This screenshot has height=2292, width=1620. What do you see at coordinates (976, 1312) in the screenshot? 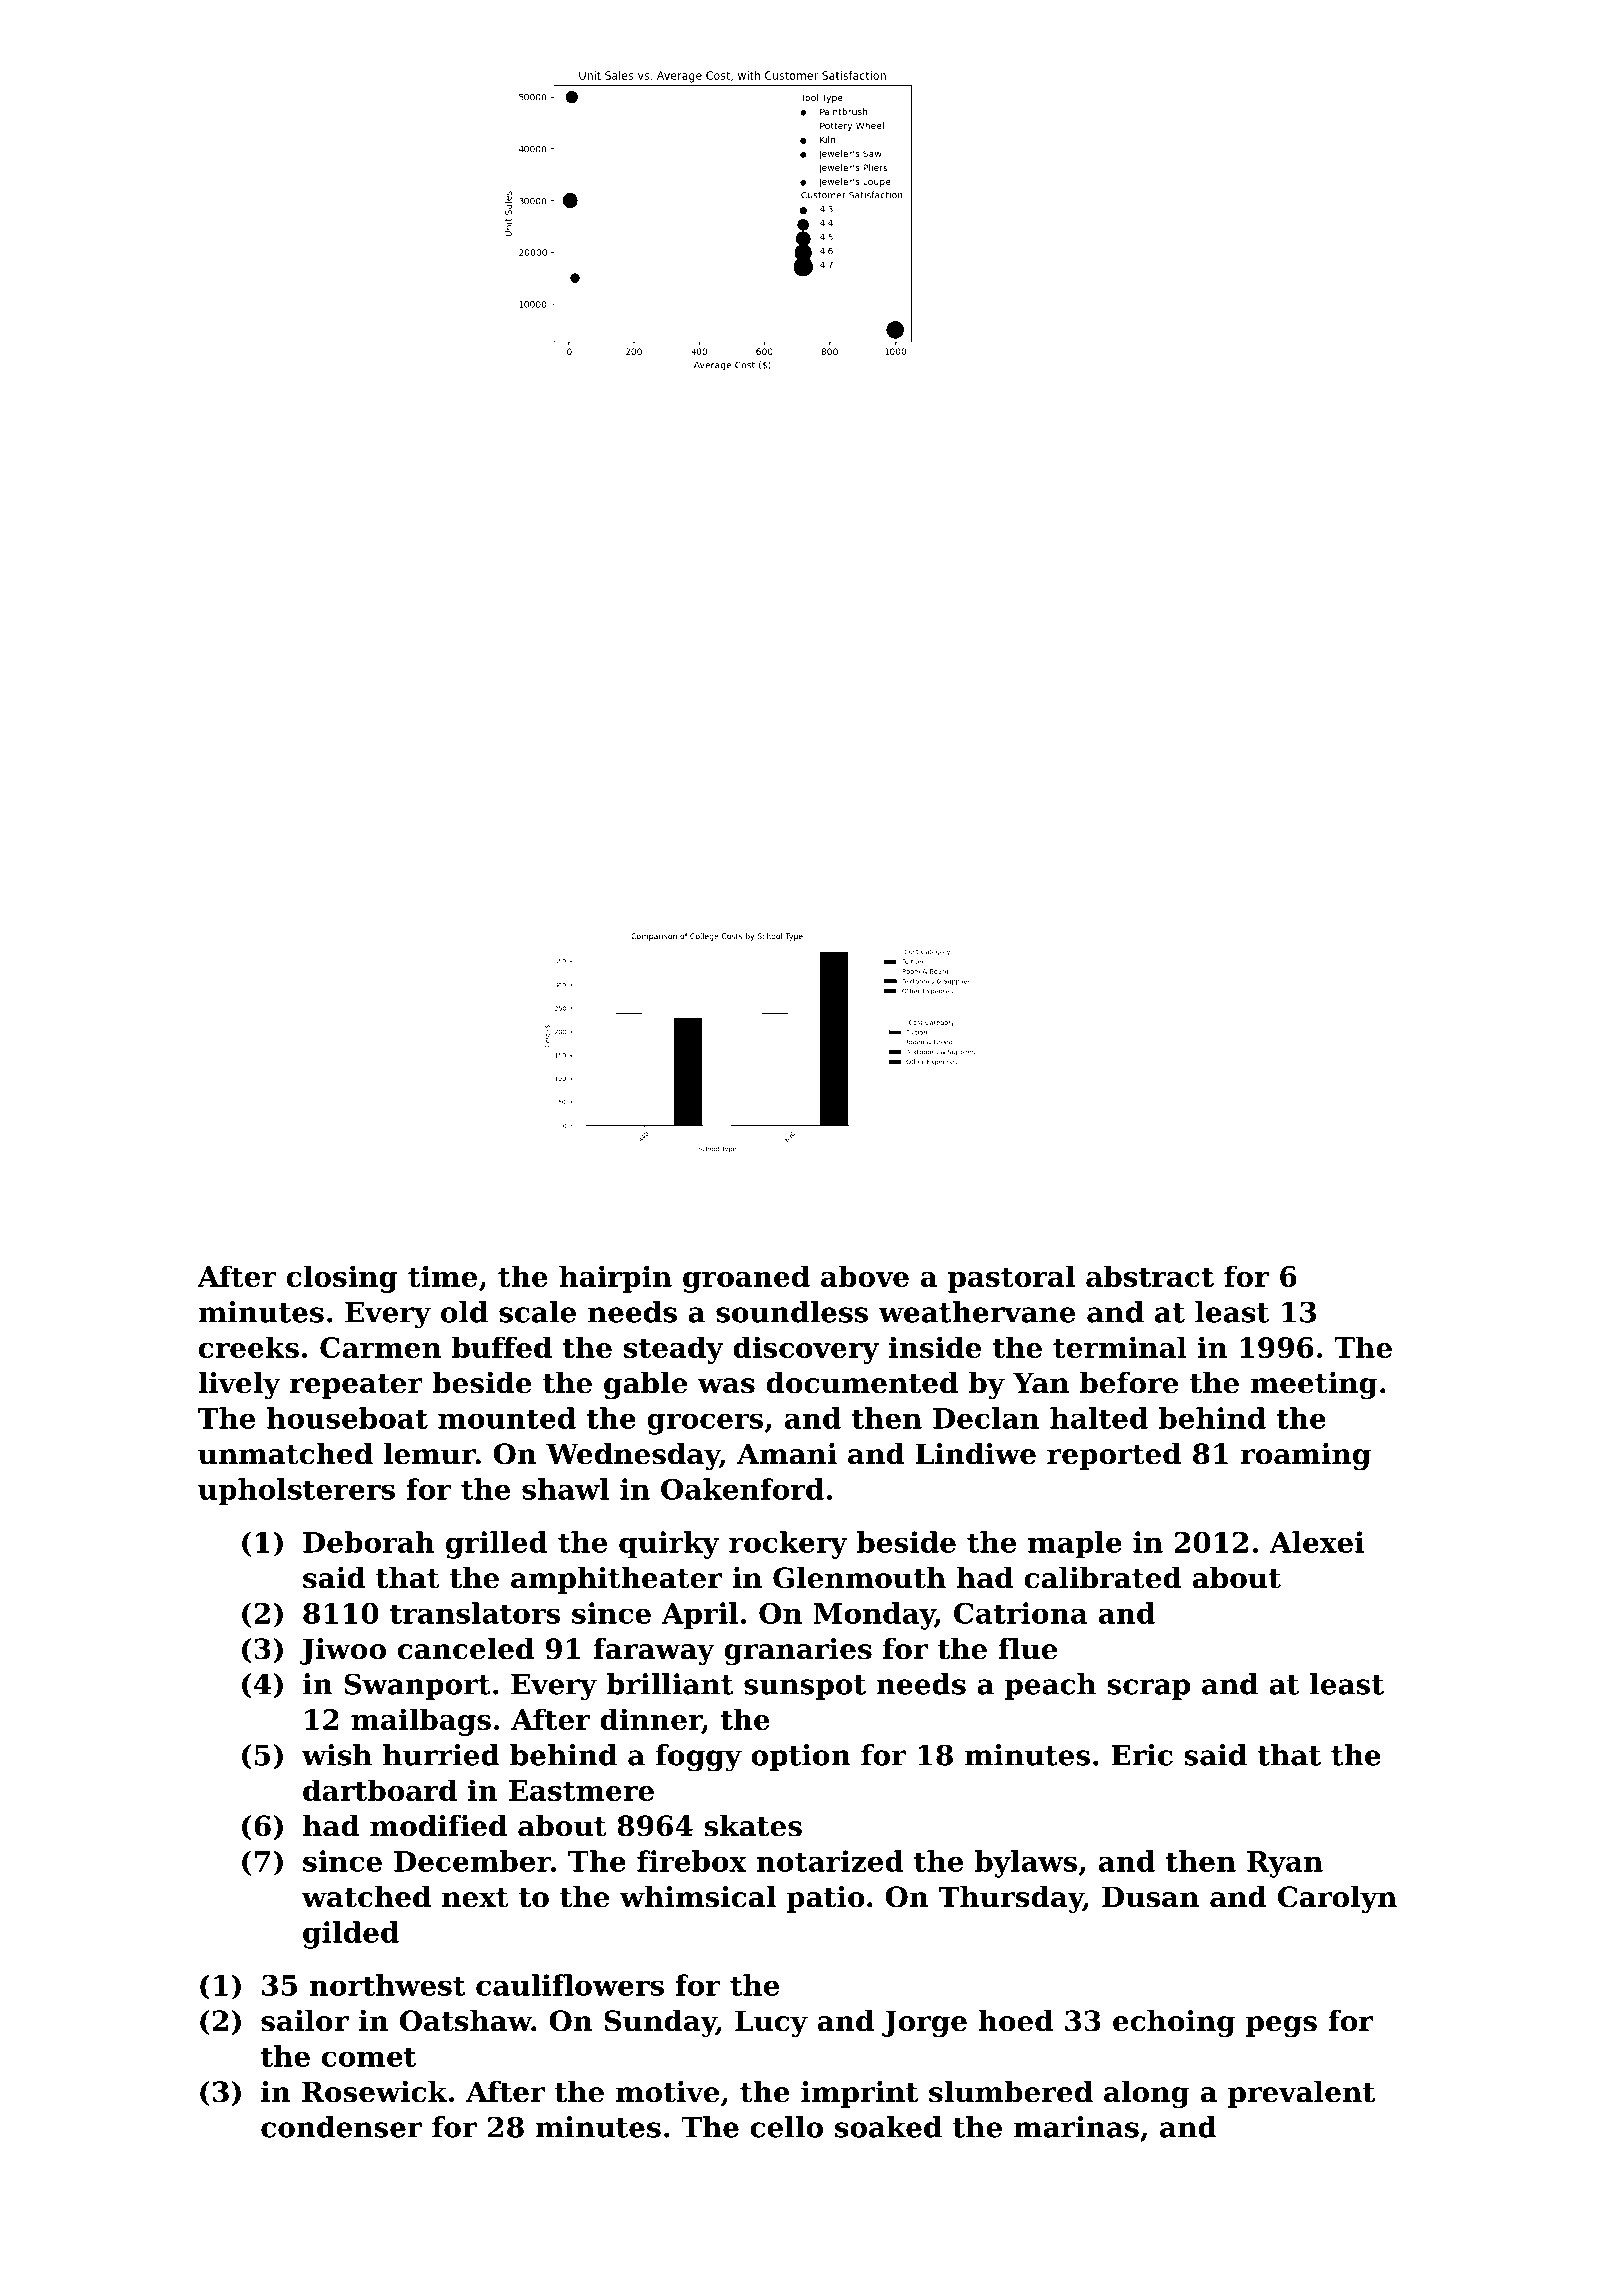
I see `weathervane` at bounding box center [976, 1312].
